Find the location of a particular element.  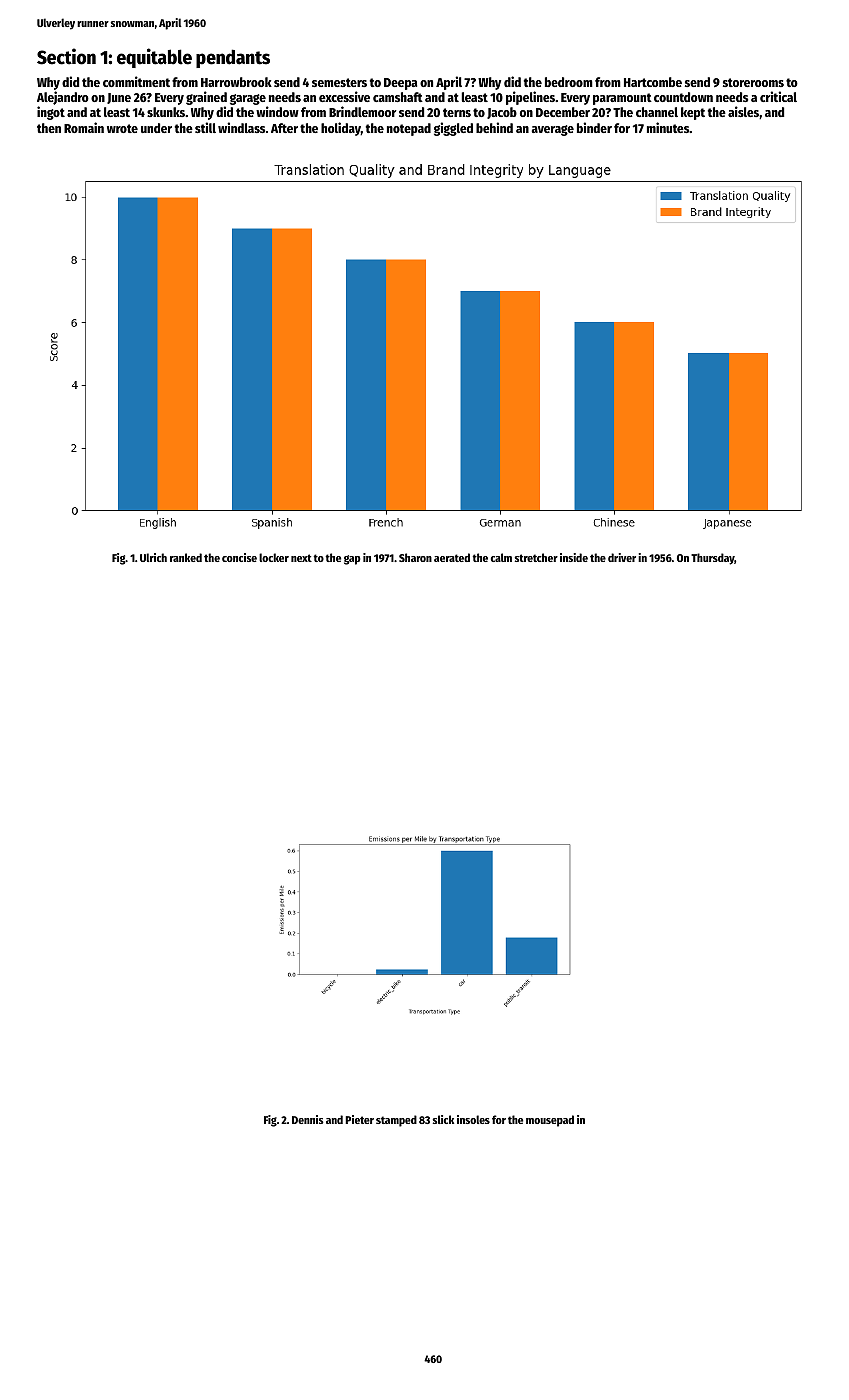

inside is located at coordinates (574, 557).
